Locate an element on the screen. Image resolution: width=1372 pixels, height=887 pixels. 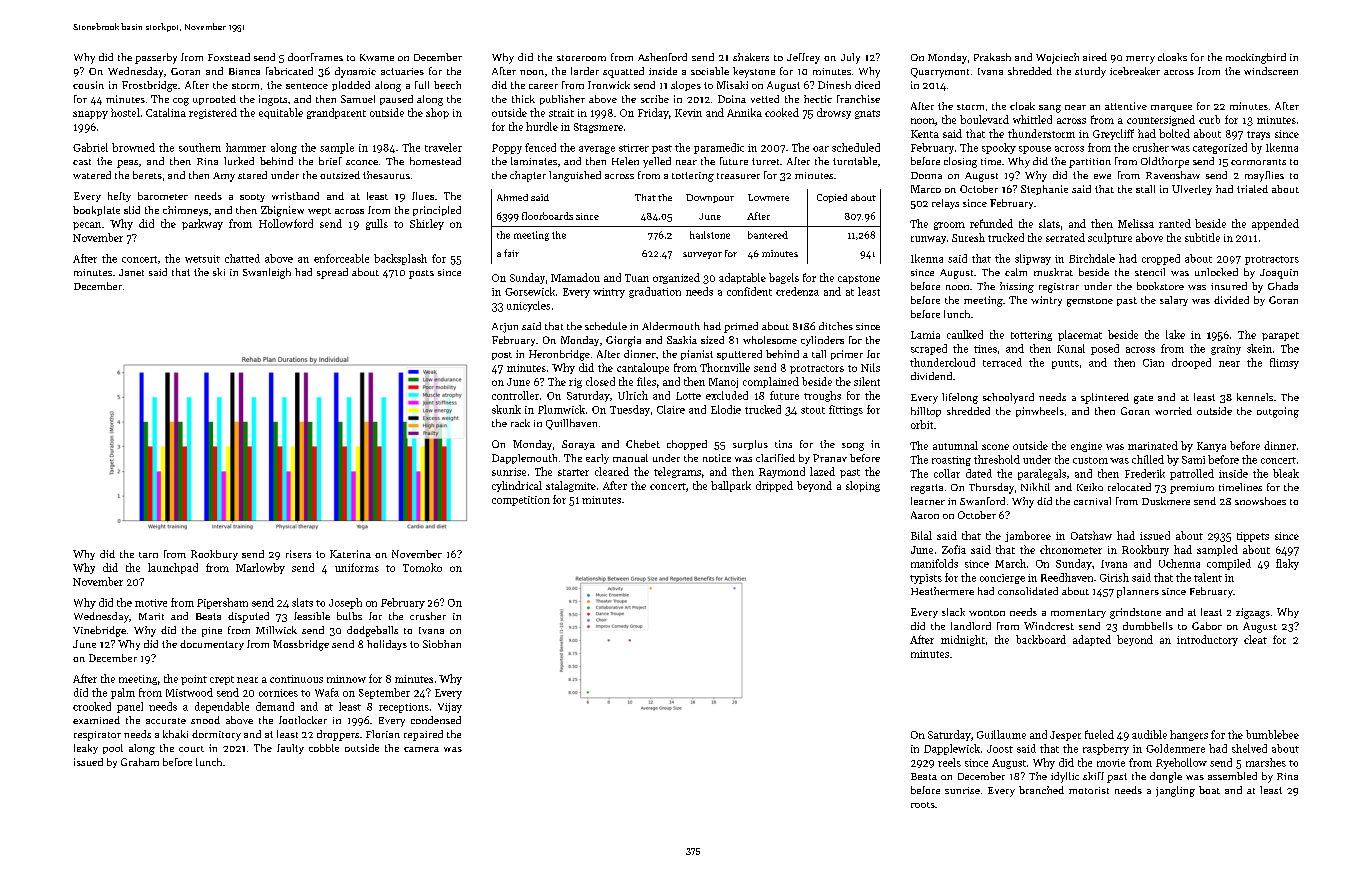
Tomoko is located at coordinates (422, 567).
